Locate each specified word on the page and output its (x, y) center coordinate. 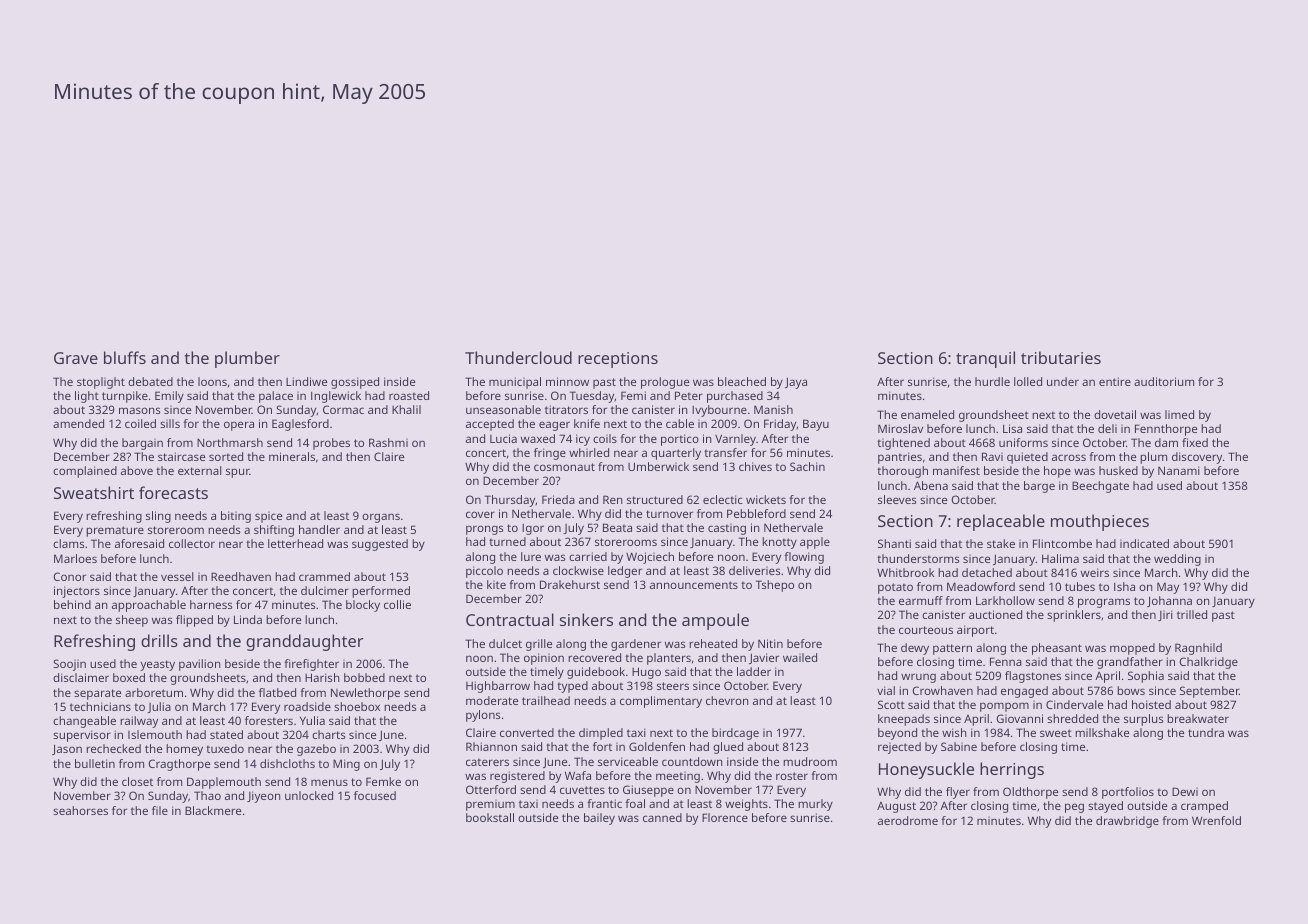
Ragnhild (1198, 649)
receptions (618, 360)
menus (329, 782)
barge (1039, 487)
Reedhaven (241, 576)
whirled (589, 452)
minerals (292, 456)
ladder (754, 671)
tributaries (1061, 357)
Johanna (1169, 601)
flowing (804, 558)
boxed (129, 677)
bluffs (125, 357)
